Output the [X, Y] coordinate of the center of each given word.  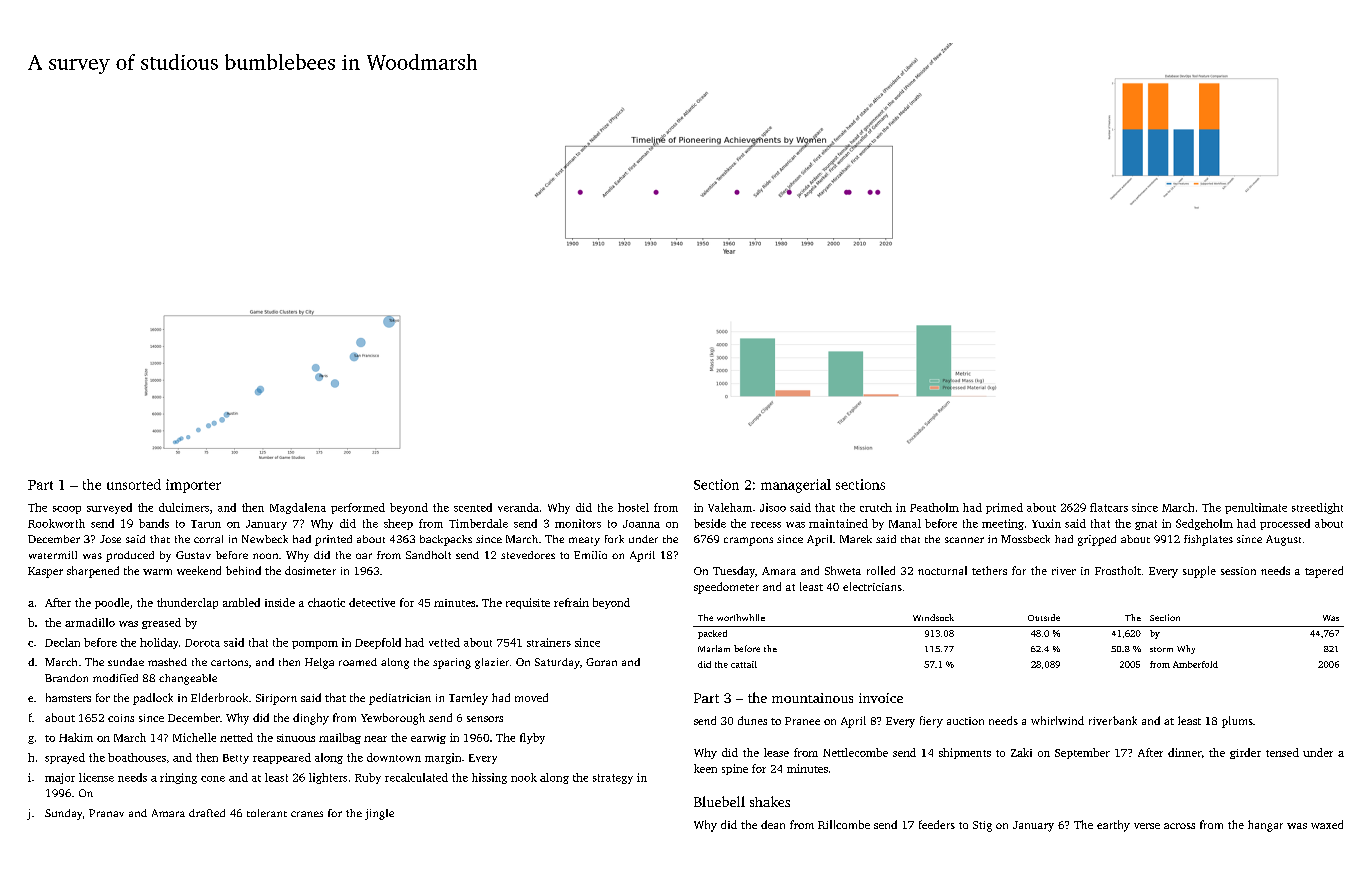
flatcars [1109, 507]
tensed [1282, 752]
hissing [489, 778]
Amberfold [1195, 664]
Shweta [843, 570]
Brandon [66, 678]
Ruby [368, 778]
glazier [492, 663]
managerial [796, 486]
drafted [207, 813]
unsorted [134, 484]
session [1238, 571]
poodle [112, 603]
